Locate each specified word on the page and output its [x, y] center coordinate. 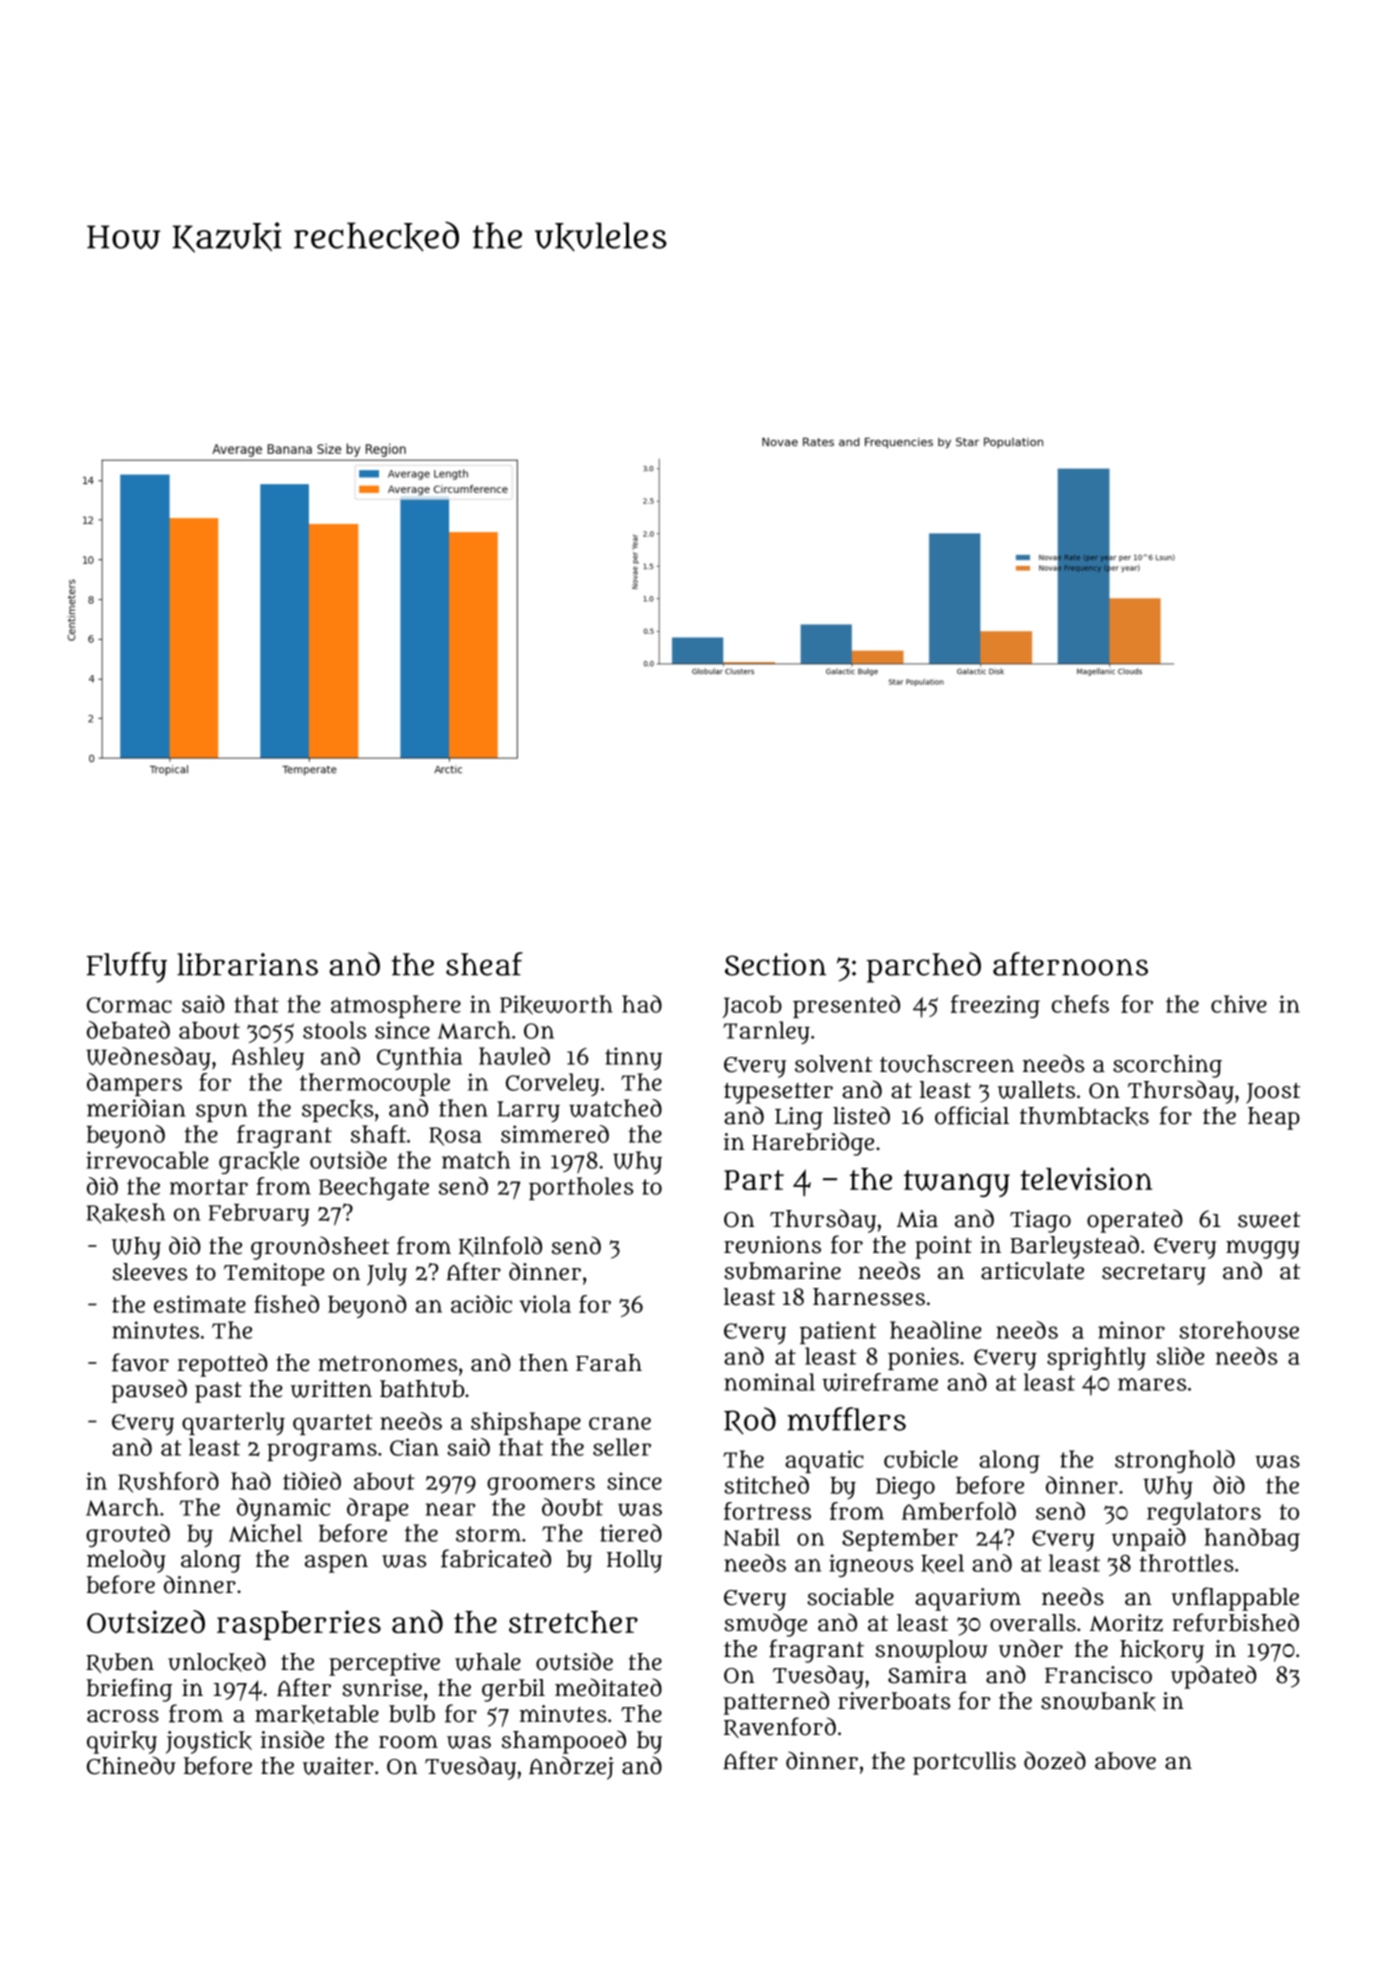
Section [775, 964]
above [1125, 1761]
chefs [1080, 1004]
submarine [782, 1271]
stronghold [1175, 1461]
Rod [750, 1421]
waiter [338, 1766]
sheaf [484, 964]
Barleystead [1074, 1247]
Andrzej [571, 1768]
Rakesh [126, 1213]
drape [378, 1509]
